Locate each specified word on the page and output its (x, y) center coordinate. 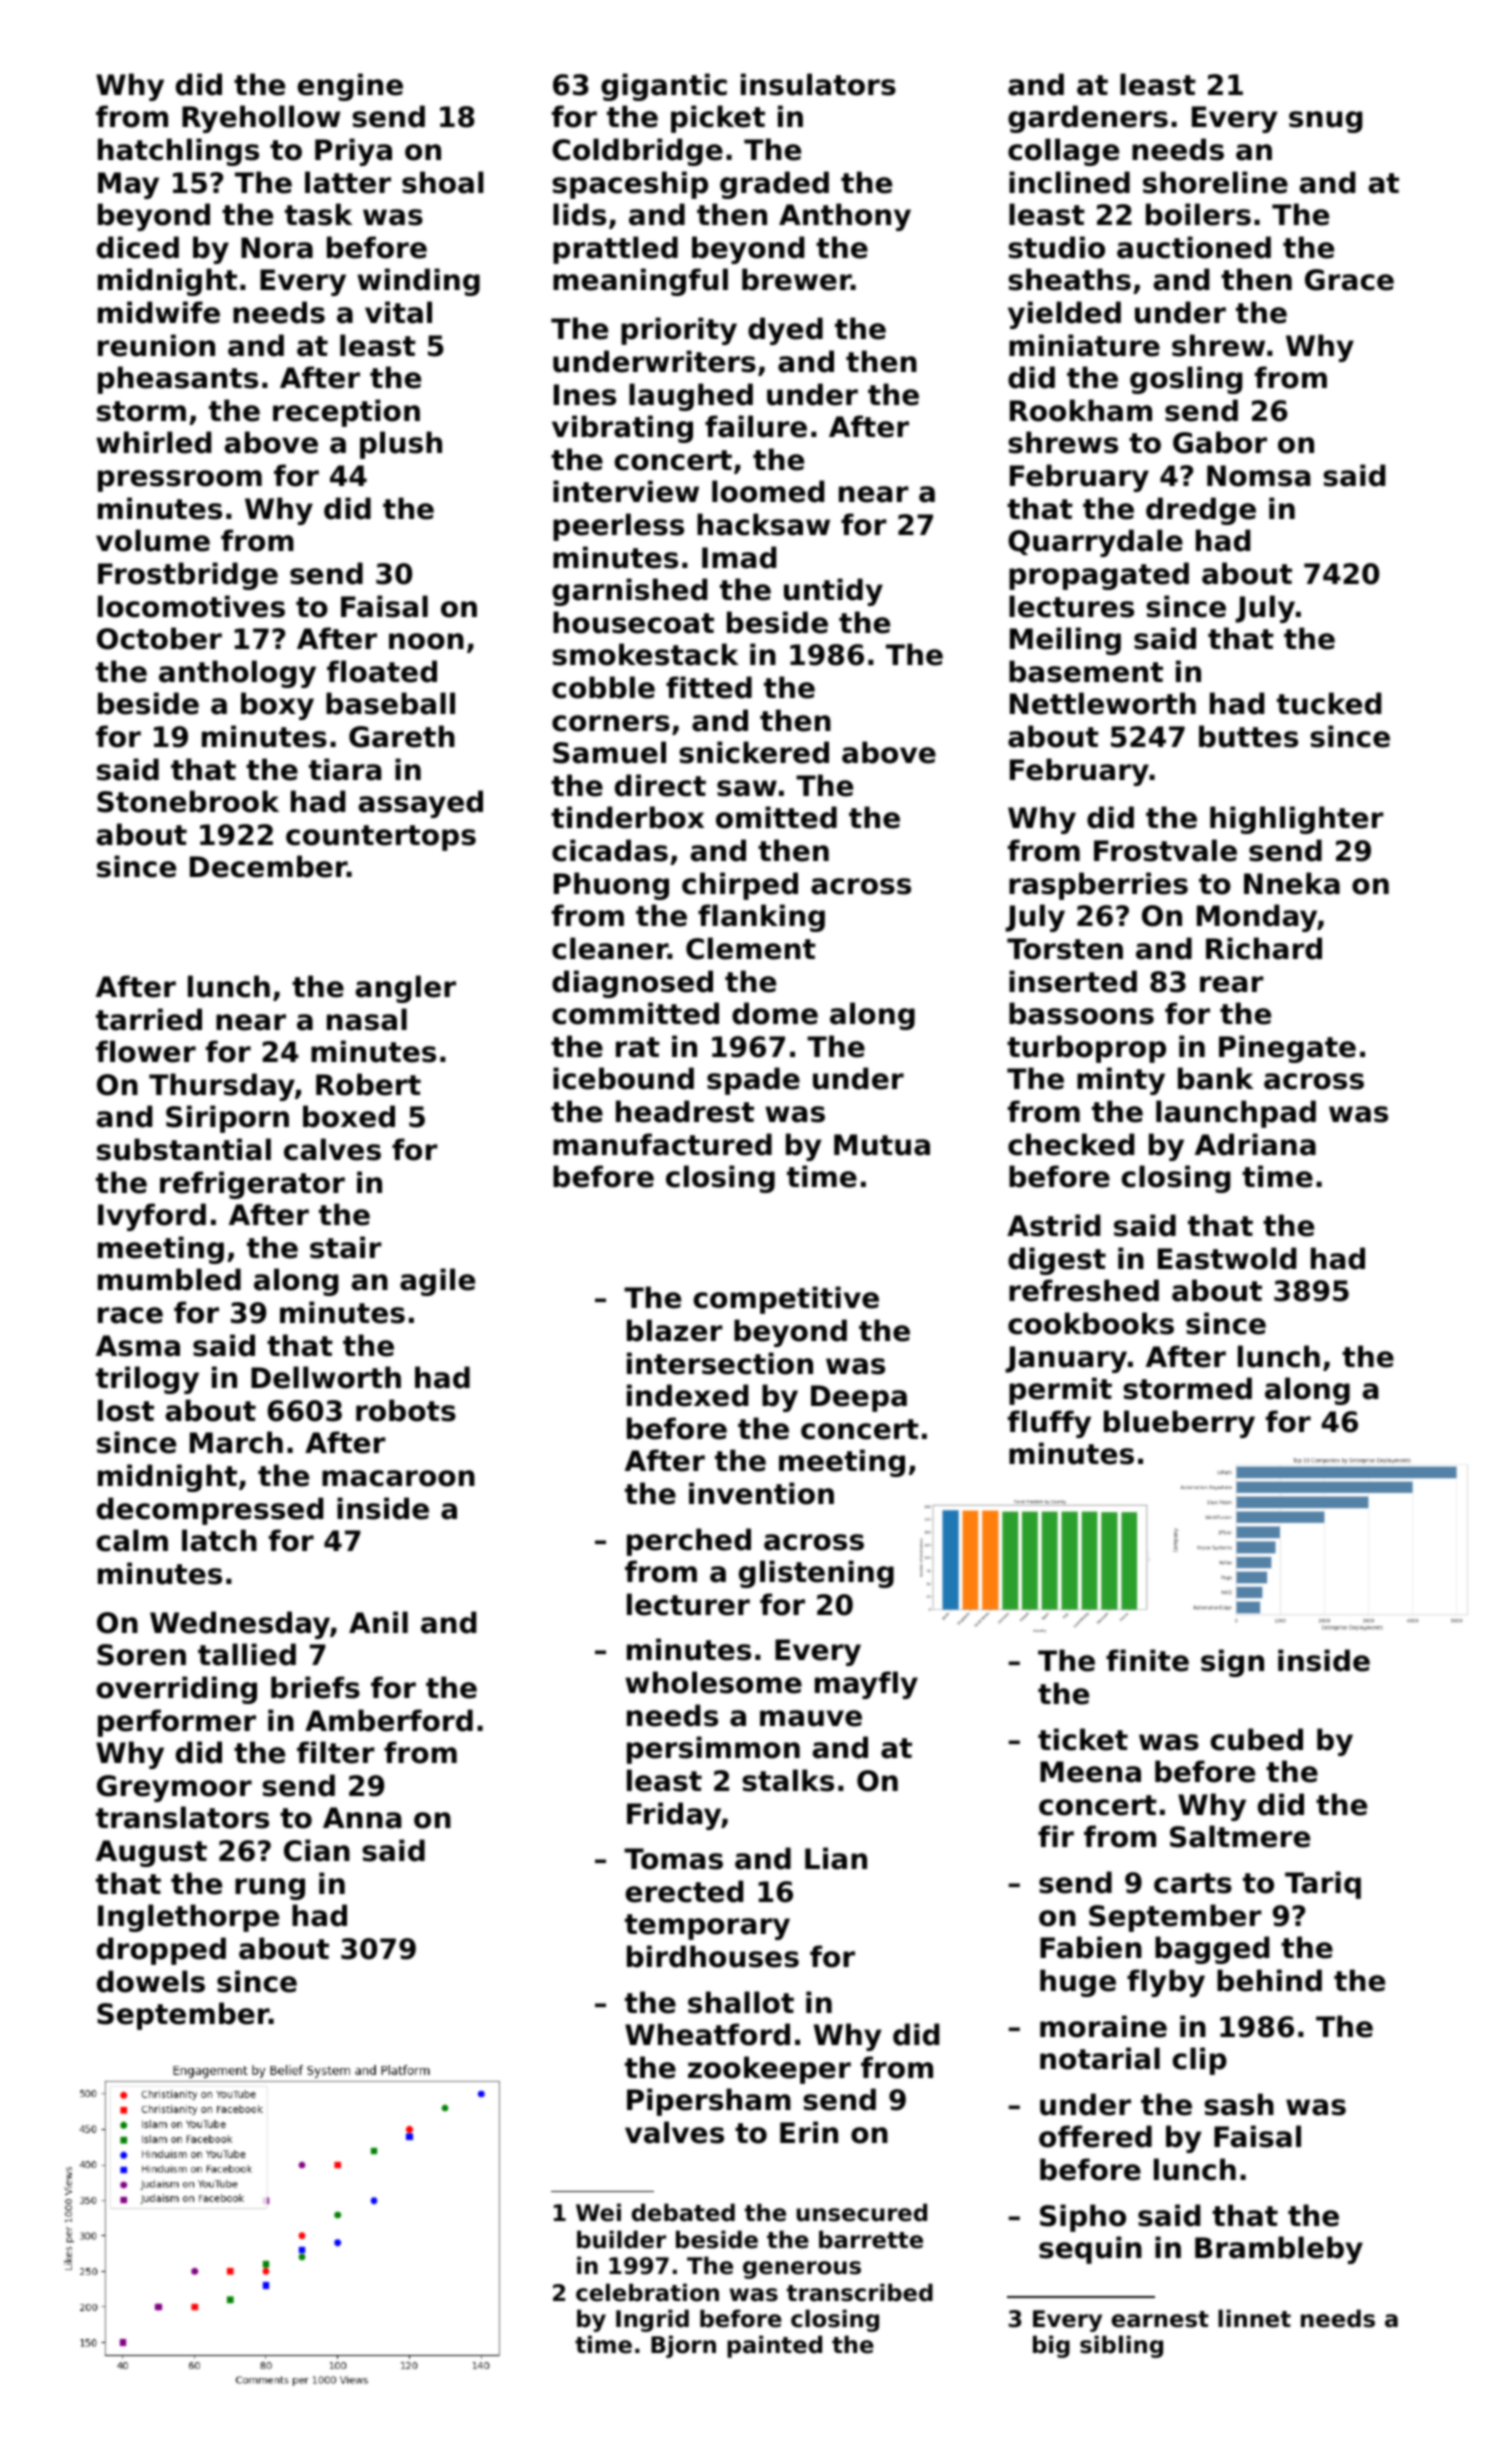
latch (219, 1540)
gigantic (664, 87)
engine (350, 87)
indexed (688, 1395)
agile (437, 1282)
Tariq (1323, 1885)
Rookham (1081, 410)
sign (1232, 1663)
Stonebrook (188, 801)
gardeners (1088, 119)
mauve (811, 1718)
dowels (151, 1981)
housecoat (633, 622)
